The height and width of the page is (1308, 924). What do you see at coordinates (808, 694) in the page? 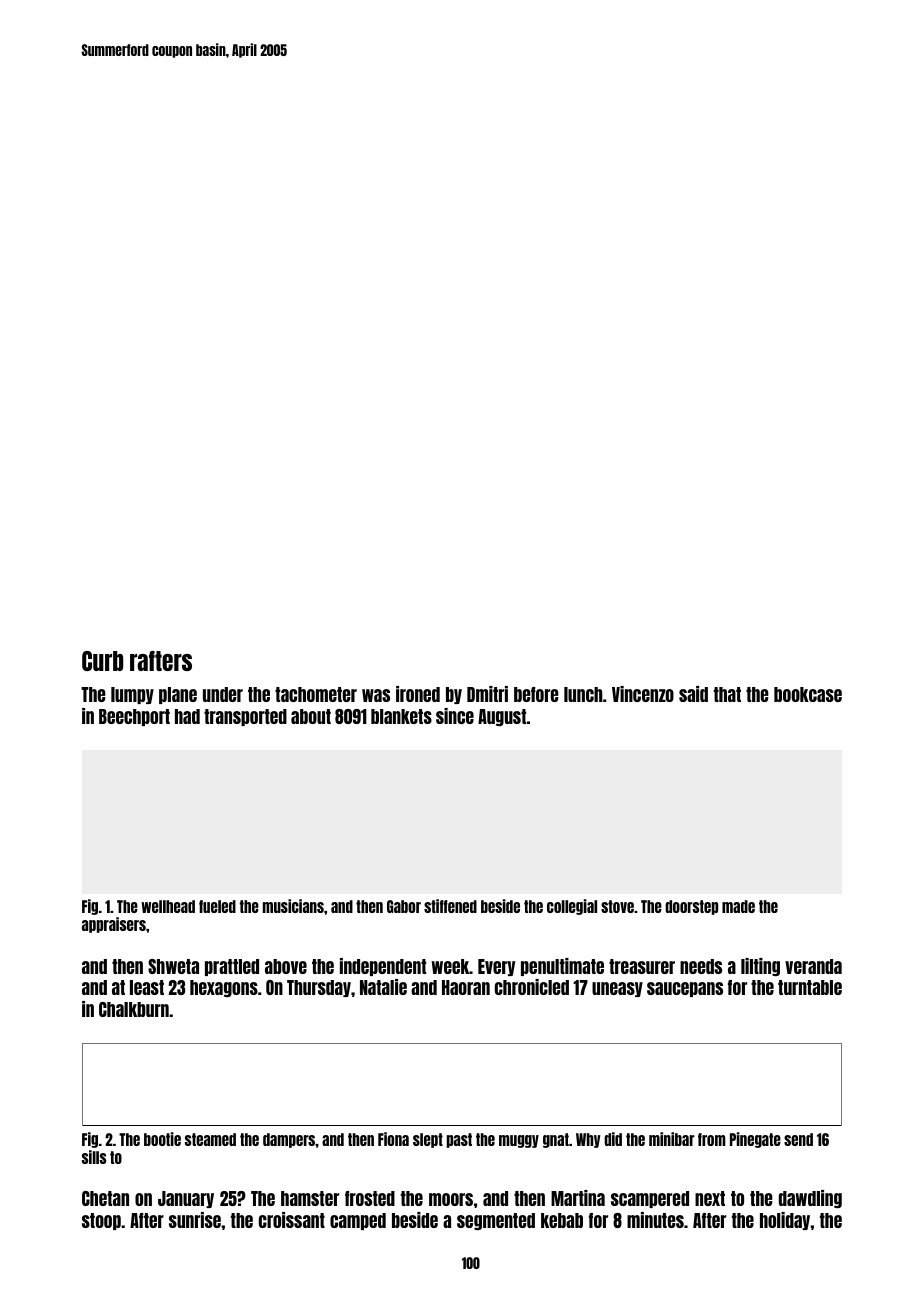
I see `bookcase` at bounding box center [808, 694].
